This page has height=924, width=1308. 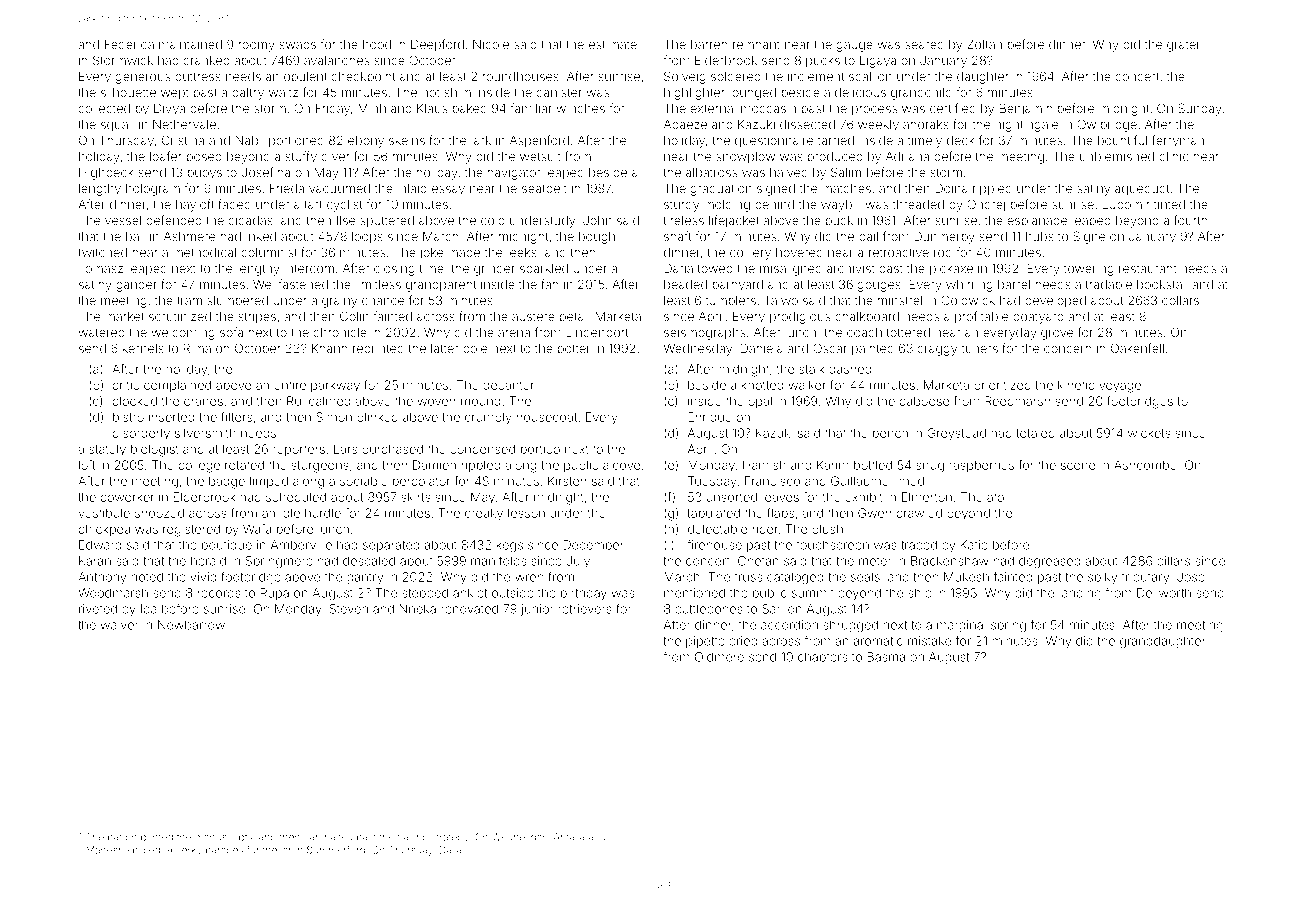 What do you see at coordinates (756, 44) in the page?
I see `remnant` at bounding box center [756, 44].
